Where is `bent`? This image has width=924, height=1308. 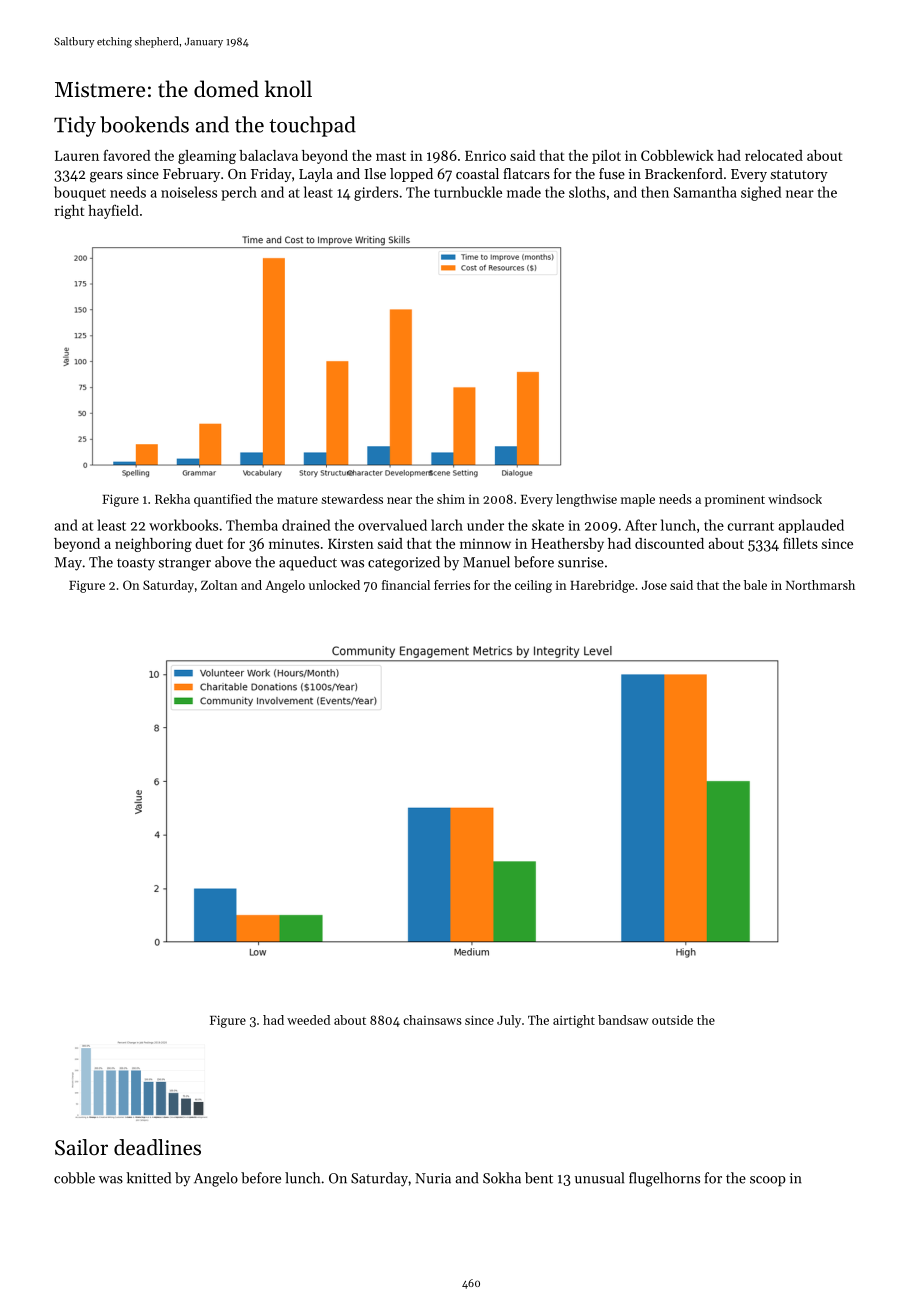 bent is located at coordinates (539, 1178).
